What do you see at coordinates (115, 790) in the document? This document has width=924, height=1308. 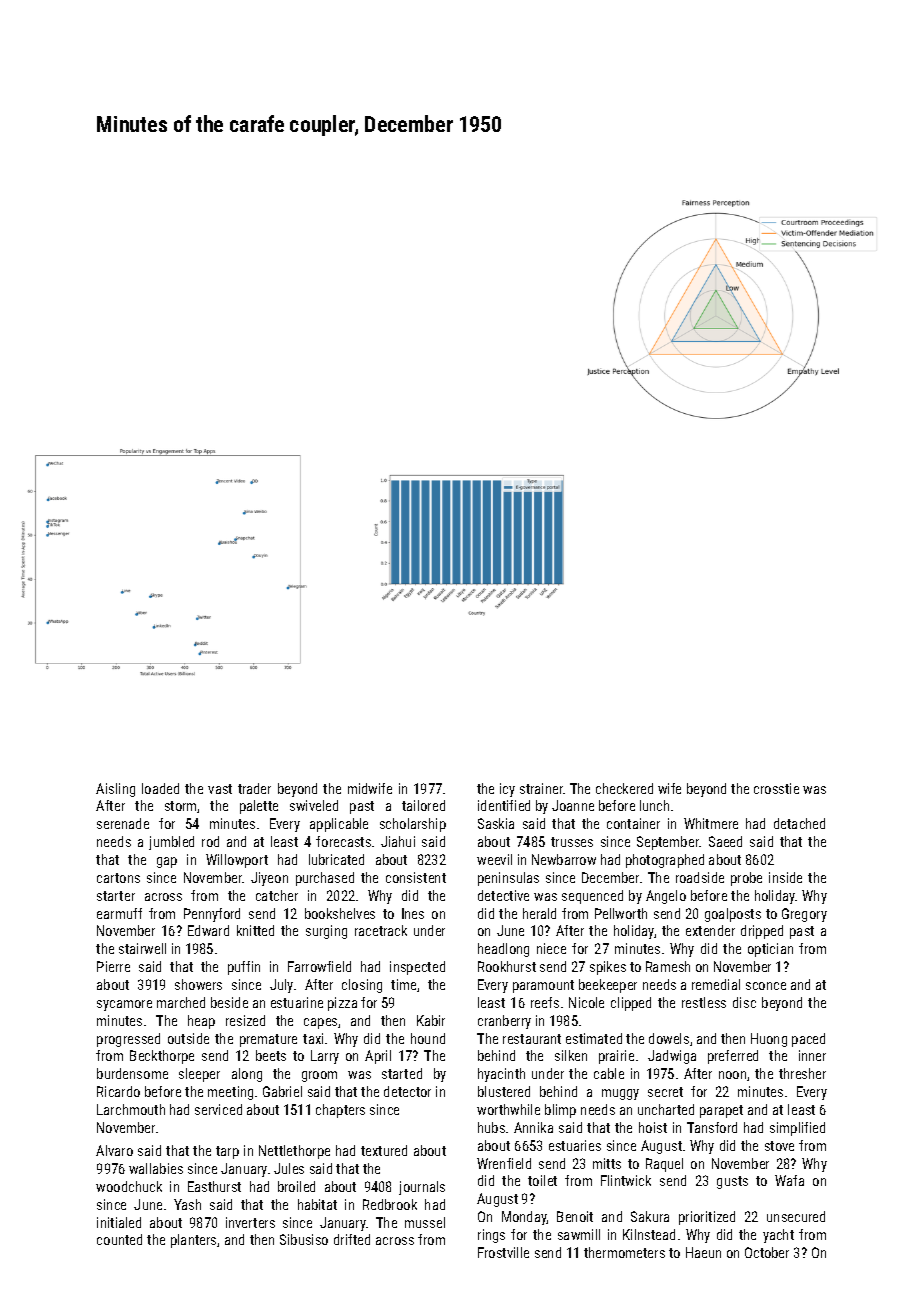 I see `Aisling` at bounding box center [115, 790].
